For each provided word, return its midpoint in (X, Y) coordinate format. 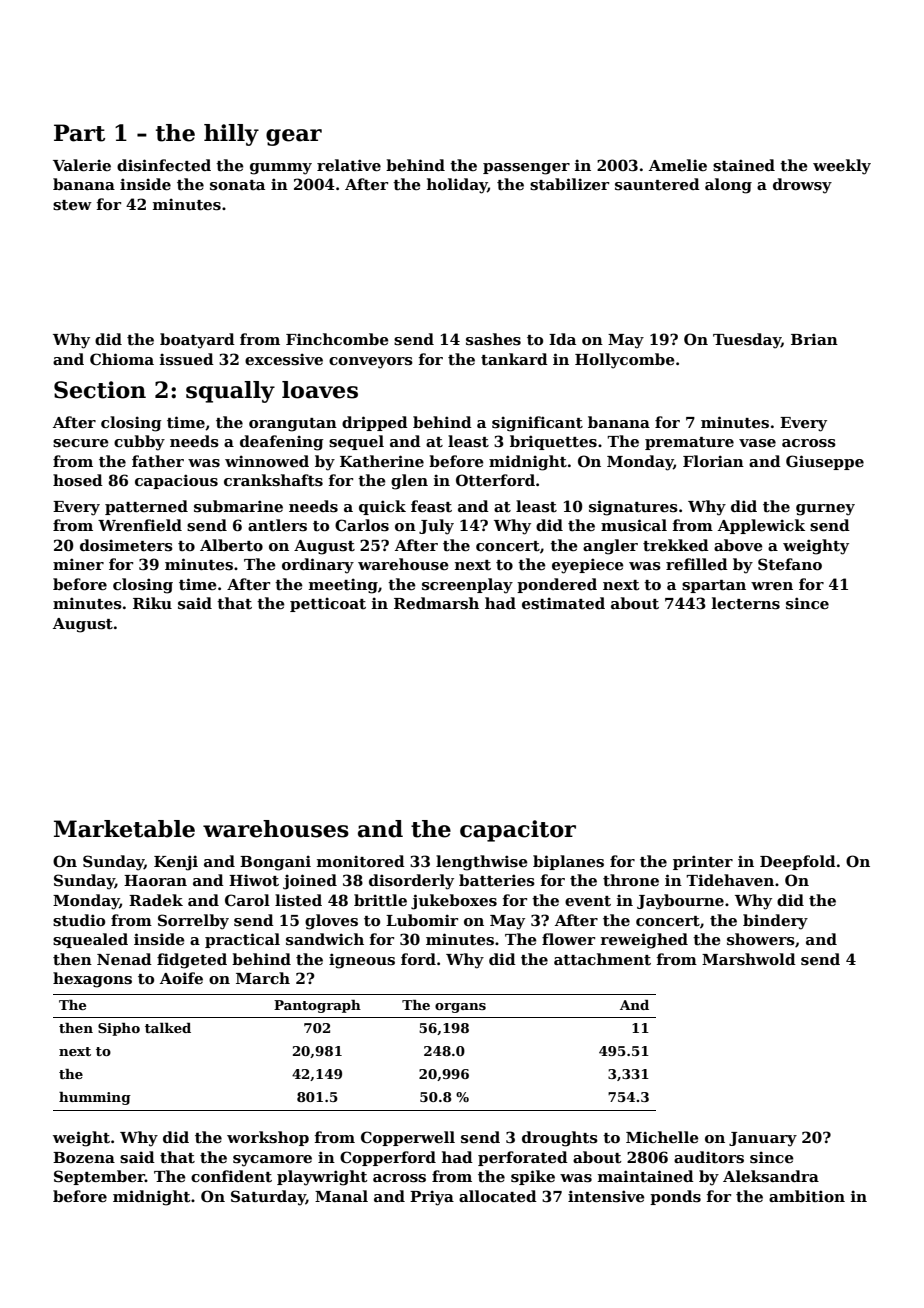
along (728, 186)
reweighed (644, 941)
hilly (231, 135)
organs (460, 1008)
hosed (78, 480)
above (738, 545)
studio (79, 920)
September (99, 1177)
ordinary (318, 566)
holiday (457, 186)
